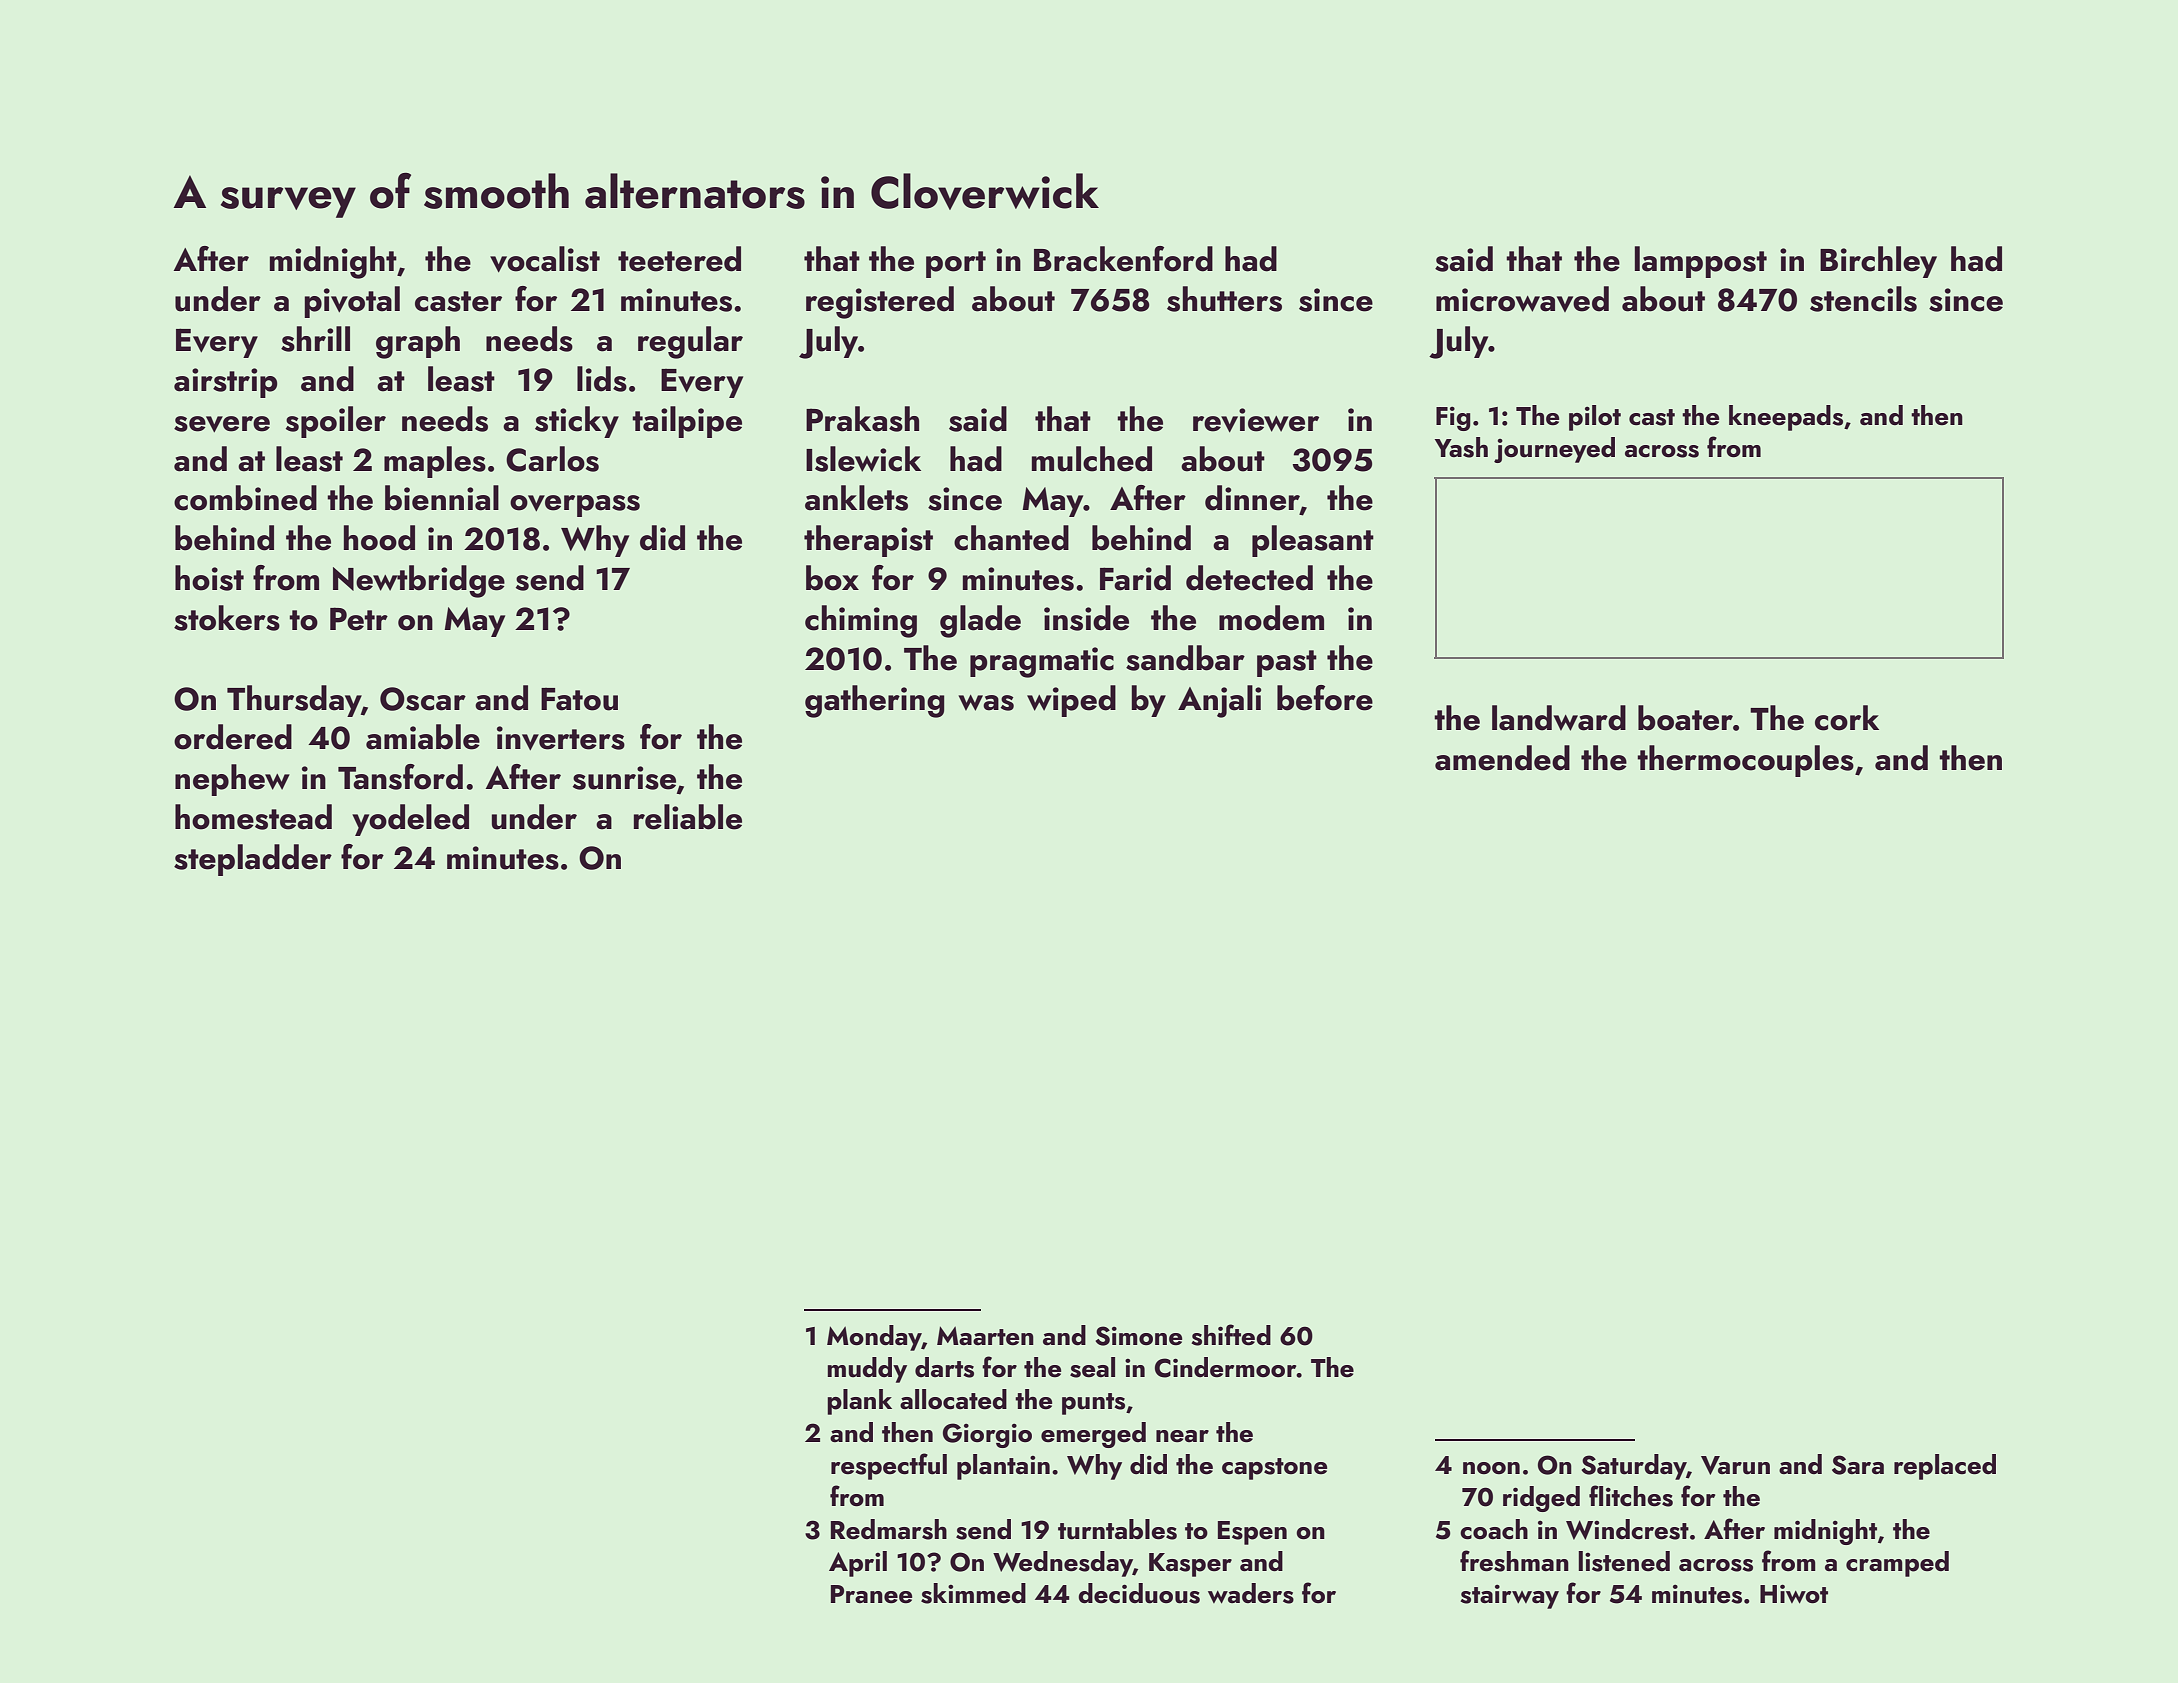  What do you see at coordinates (871, 1594) in the page?
I see `Pranee` at bounding box center [871, 1594].
